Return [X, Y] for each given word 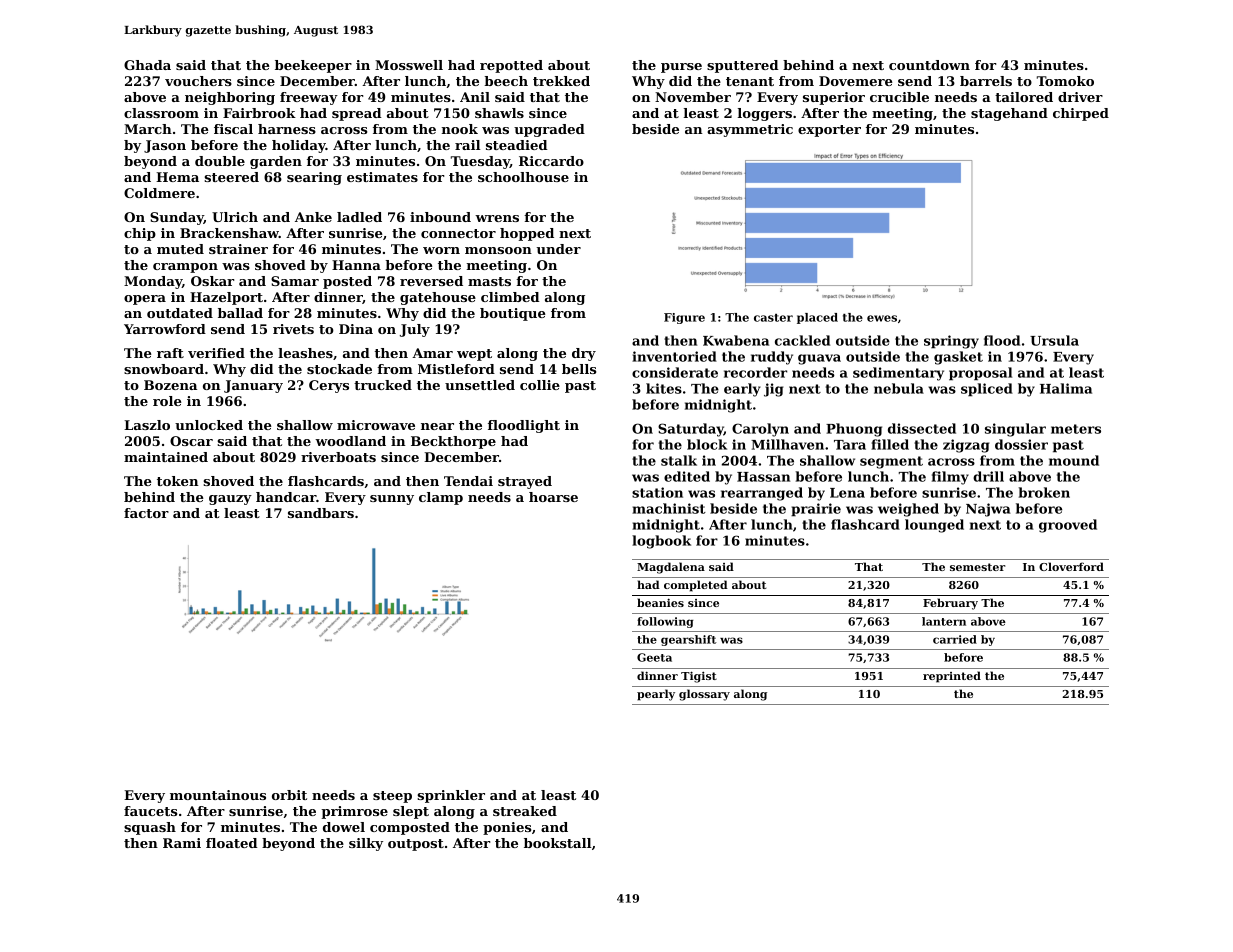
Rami [182, 843]
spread [357, 114]
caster [773, 318]
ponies [507, 828]
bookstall [558, 843]
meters [1076, 429]
